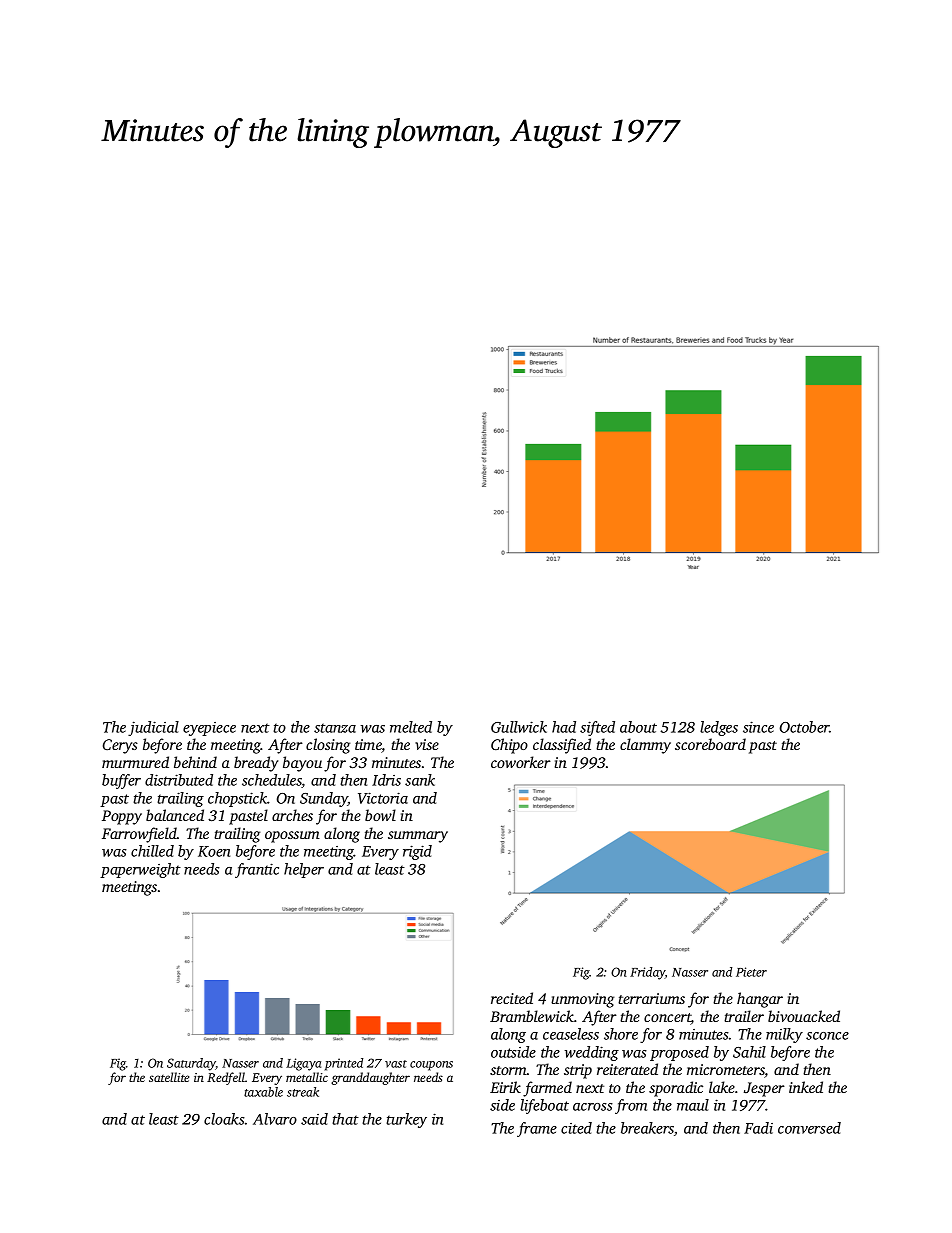 The width and height of the screenshot is (952, 1233). I want to click on vise, so click(427, 744).
